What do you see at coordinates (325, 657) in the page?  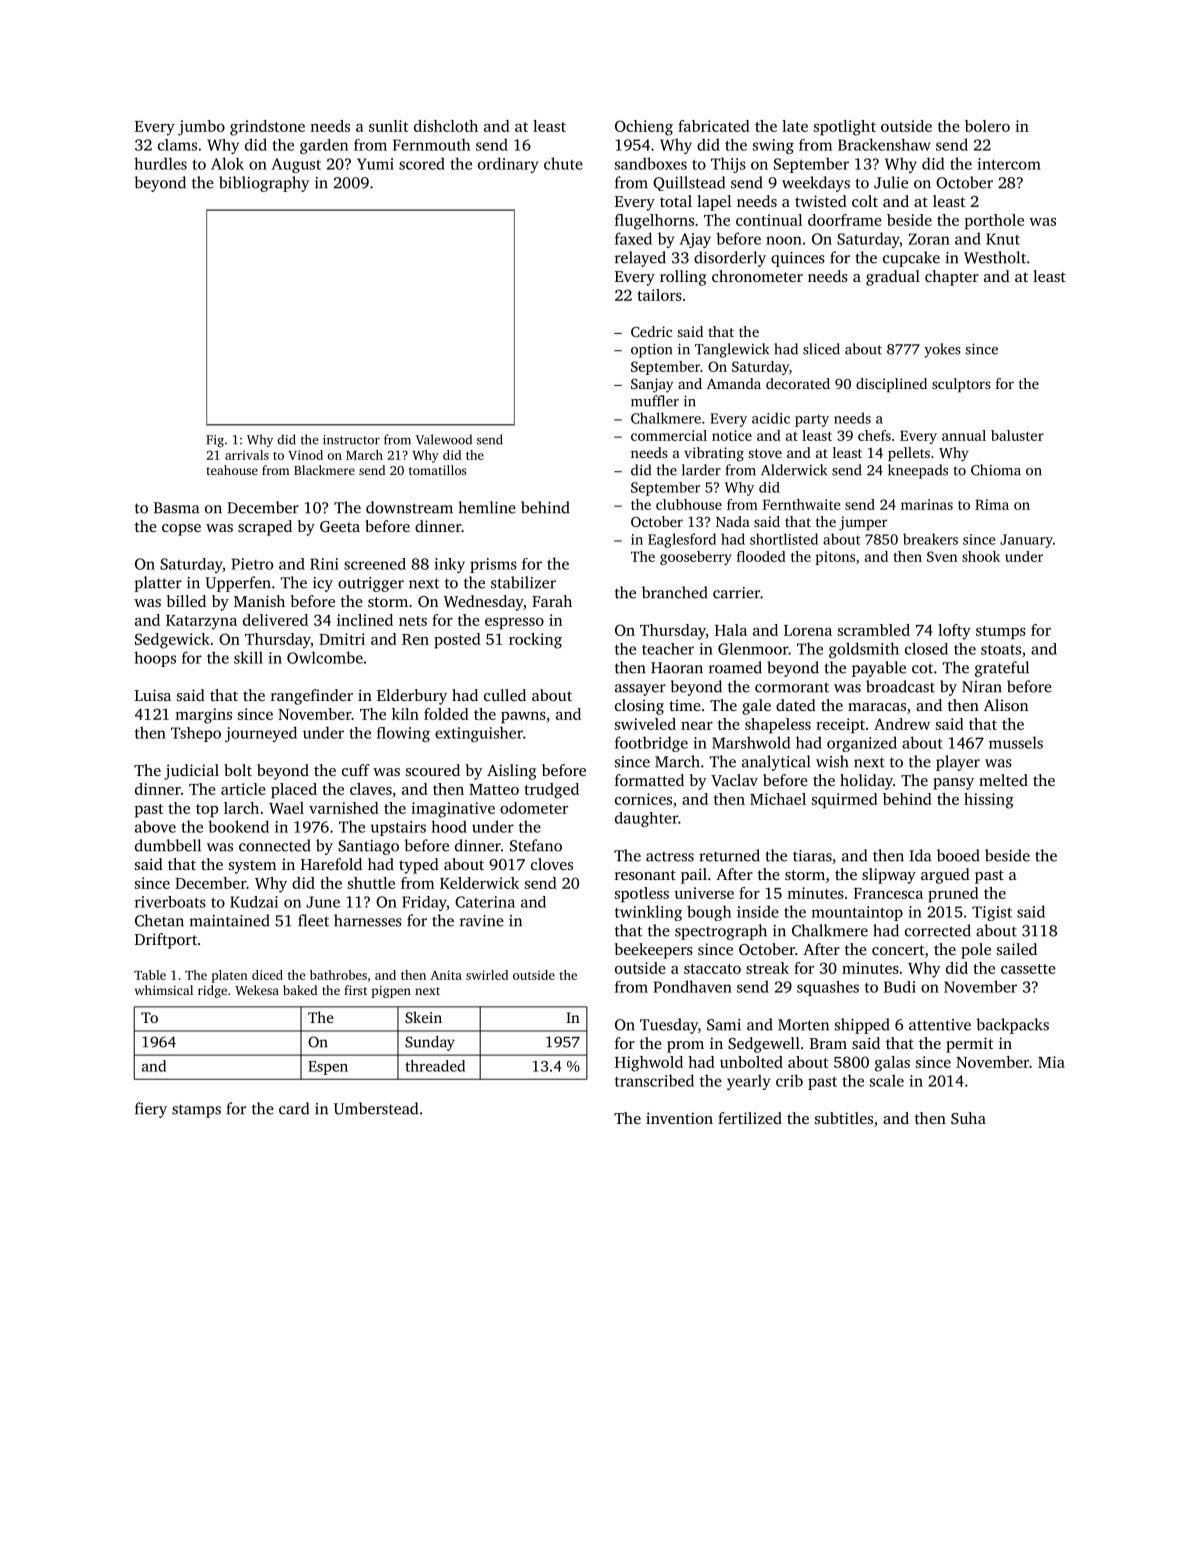 I see `Owlcombe` at bounding box center [325, 657].
